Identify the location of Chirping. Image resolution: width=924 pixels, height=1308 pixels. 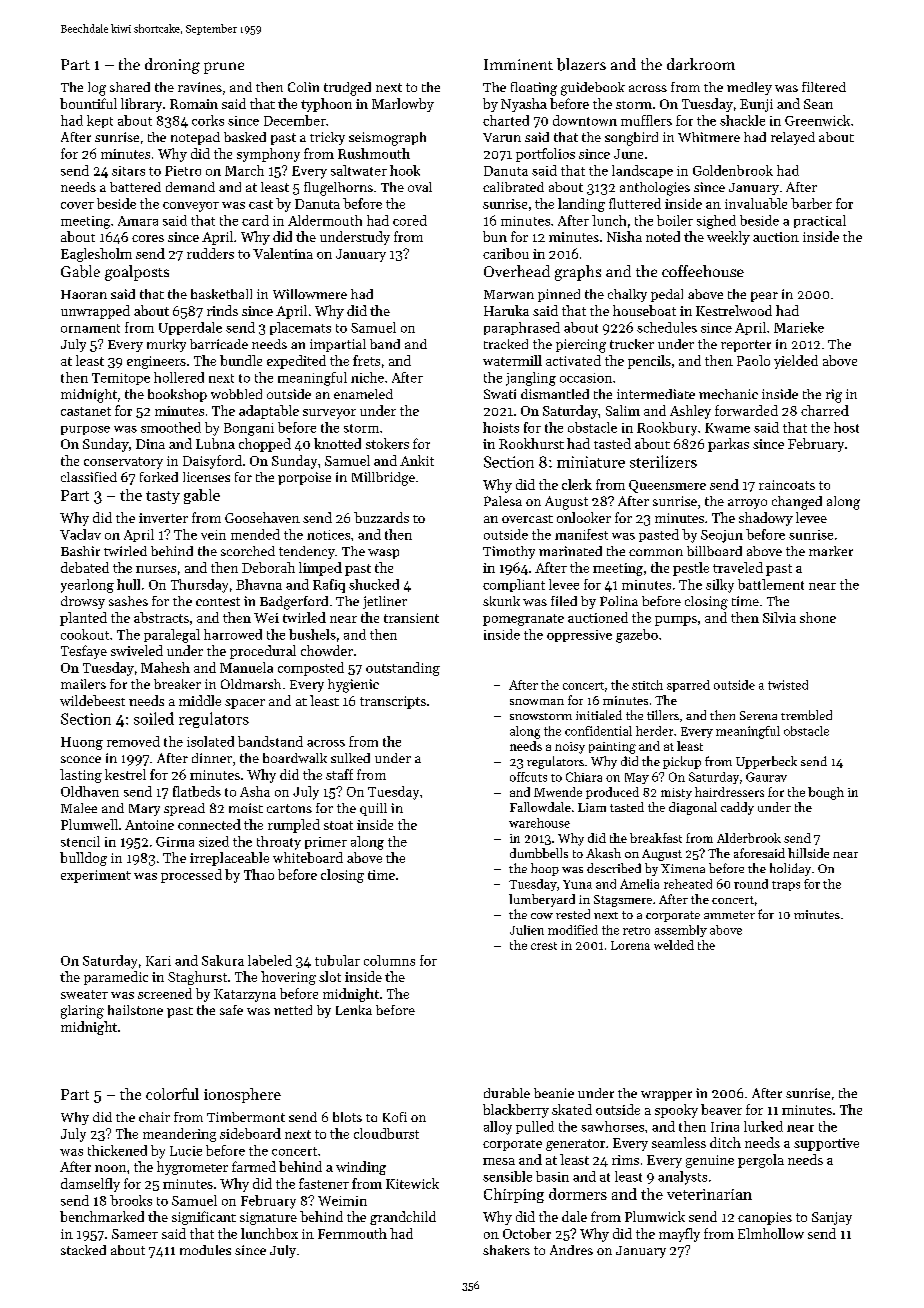
(514, 1195).
